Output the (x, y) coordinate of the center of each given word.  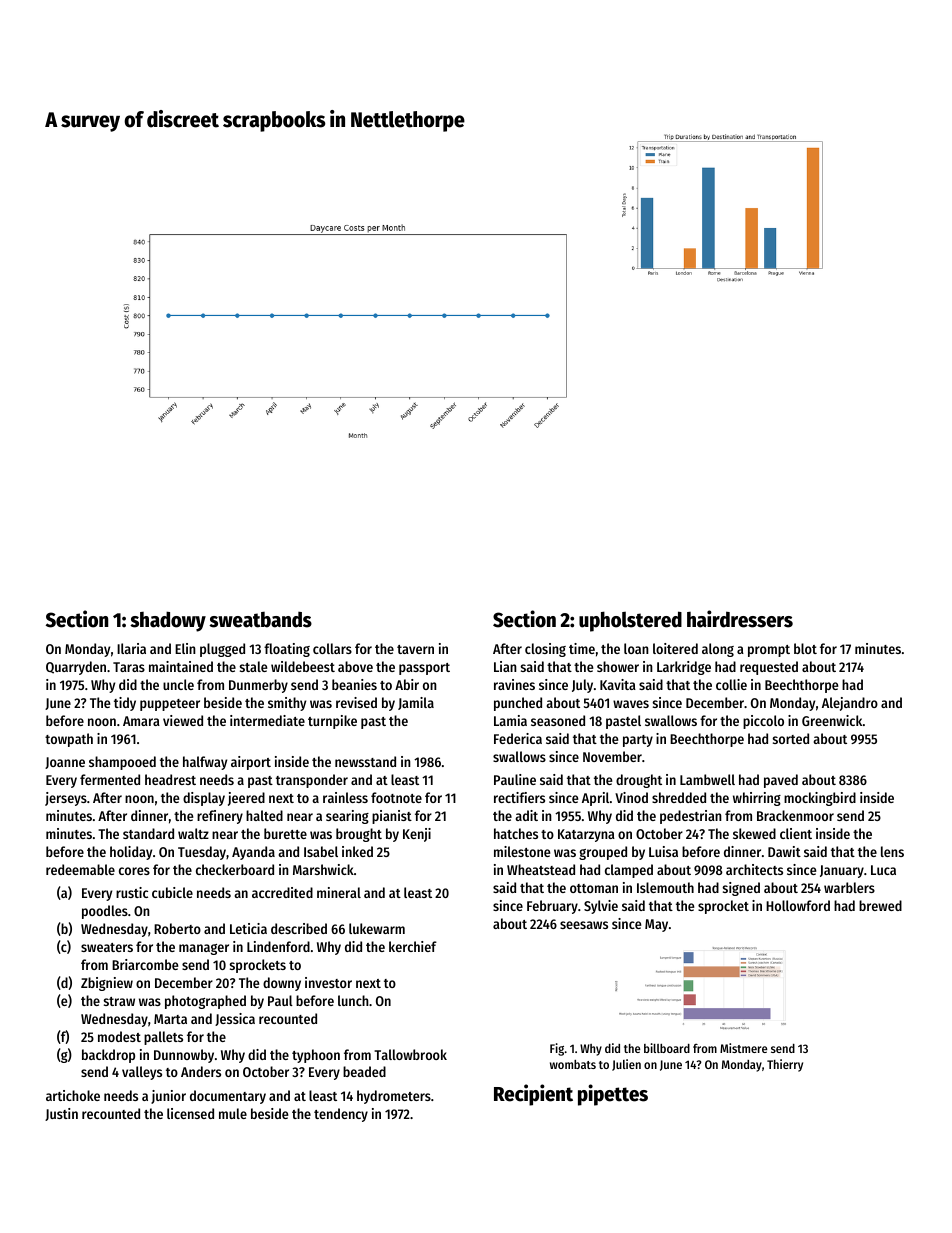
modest (119, 1036)
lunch (353, 1000)
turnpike (332, 722)
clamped (629, 871)
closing (545, 650)
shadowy (168, 621)
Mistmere (743, 1048)
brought (359, 835)
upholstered (630, 621)
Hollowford (798, 905)
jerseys (66, 799)
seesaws (584, 925)
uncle (178, 684)
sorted (791, 738)
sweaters (107, 947)
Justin (61, 1114)
